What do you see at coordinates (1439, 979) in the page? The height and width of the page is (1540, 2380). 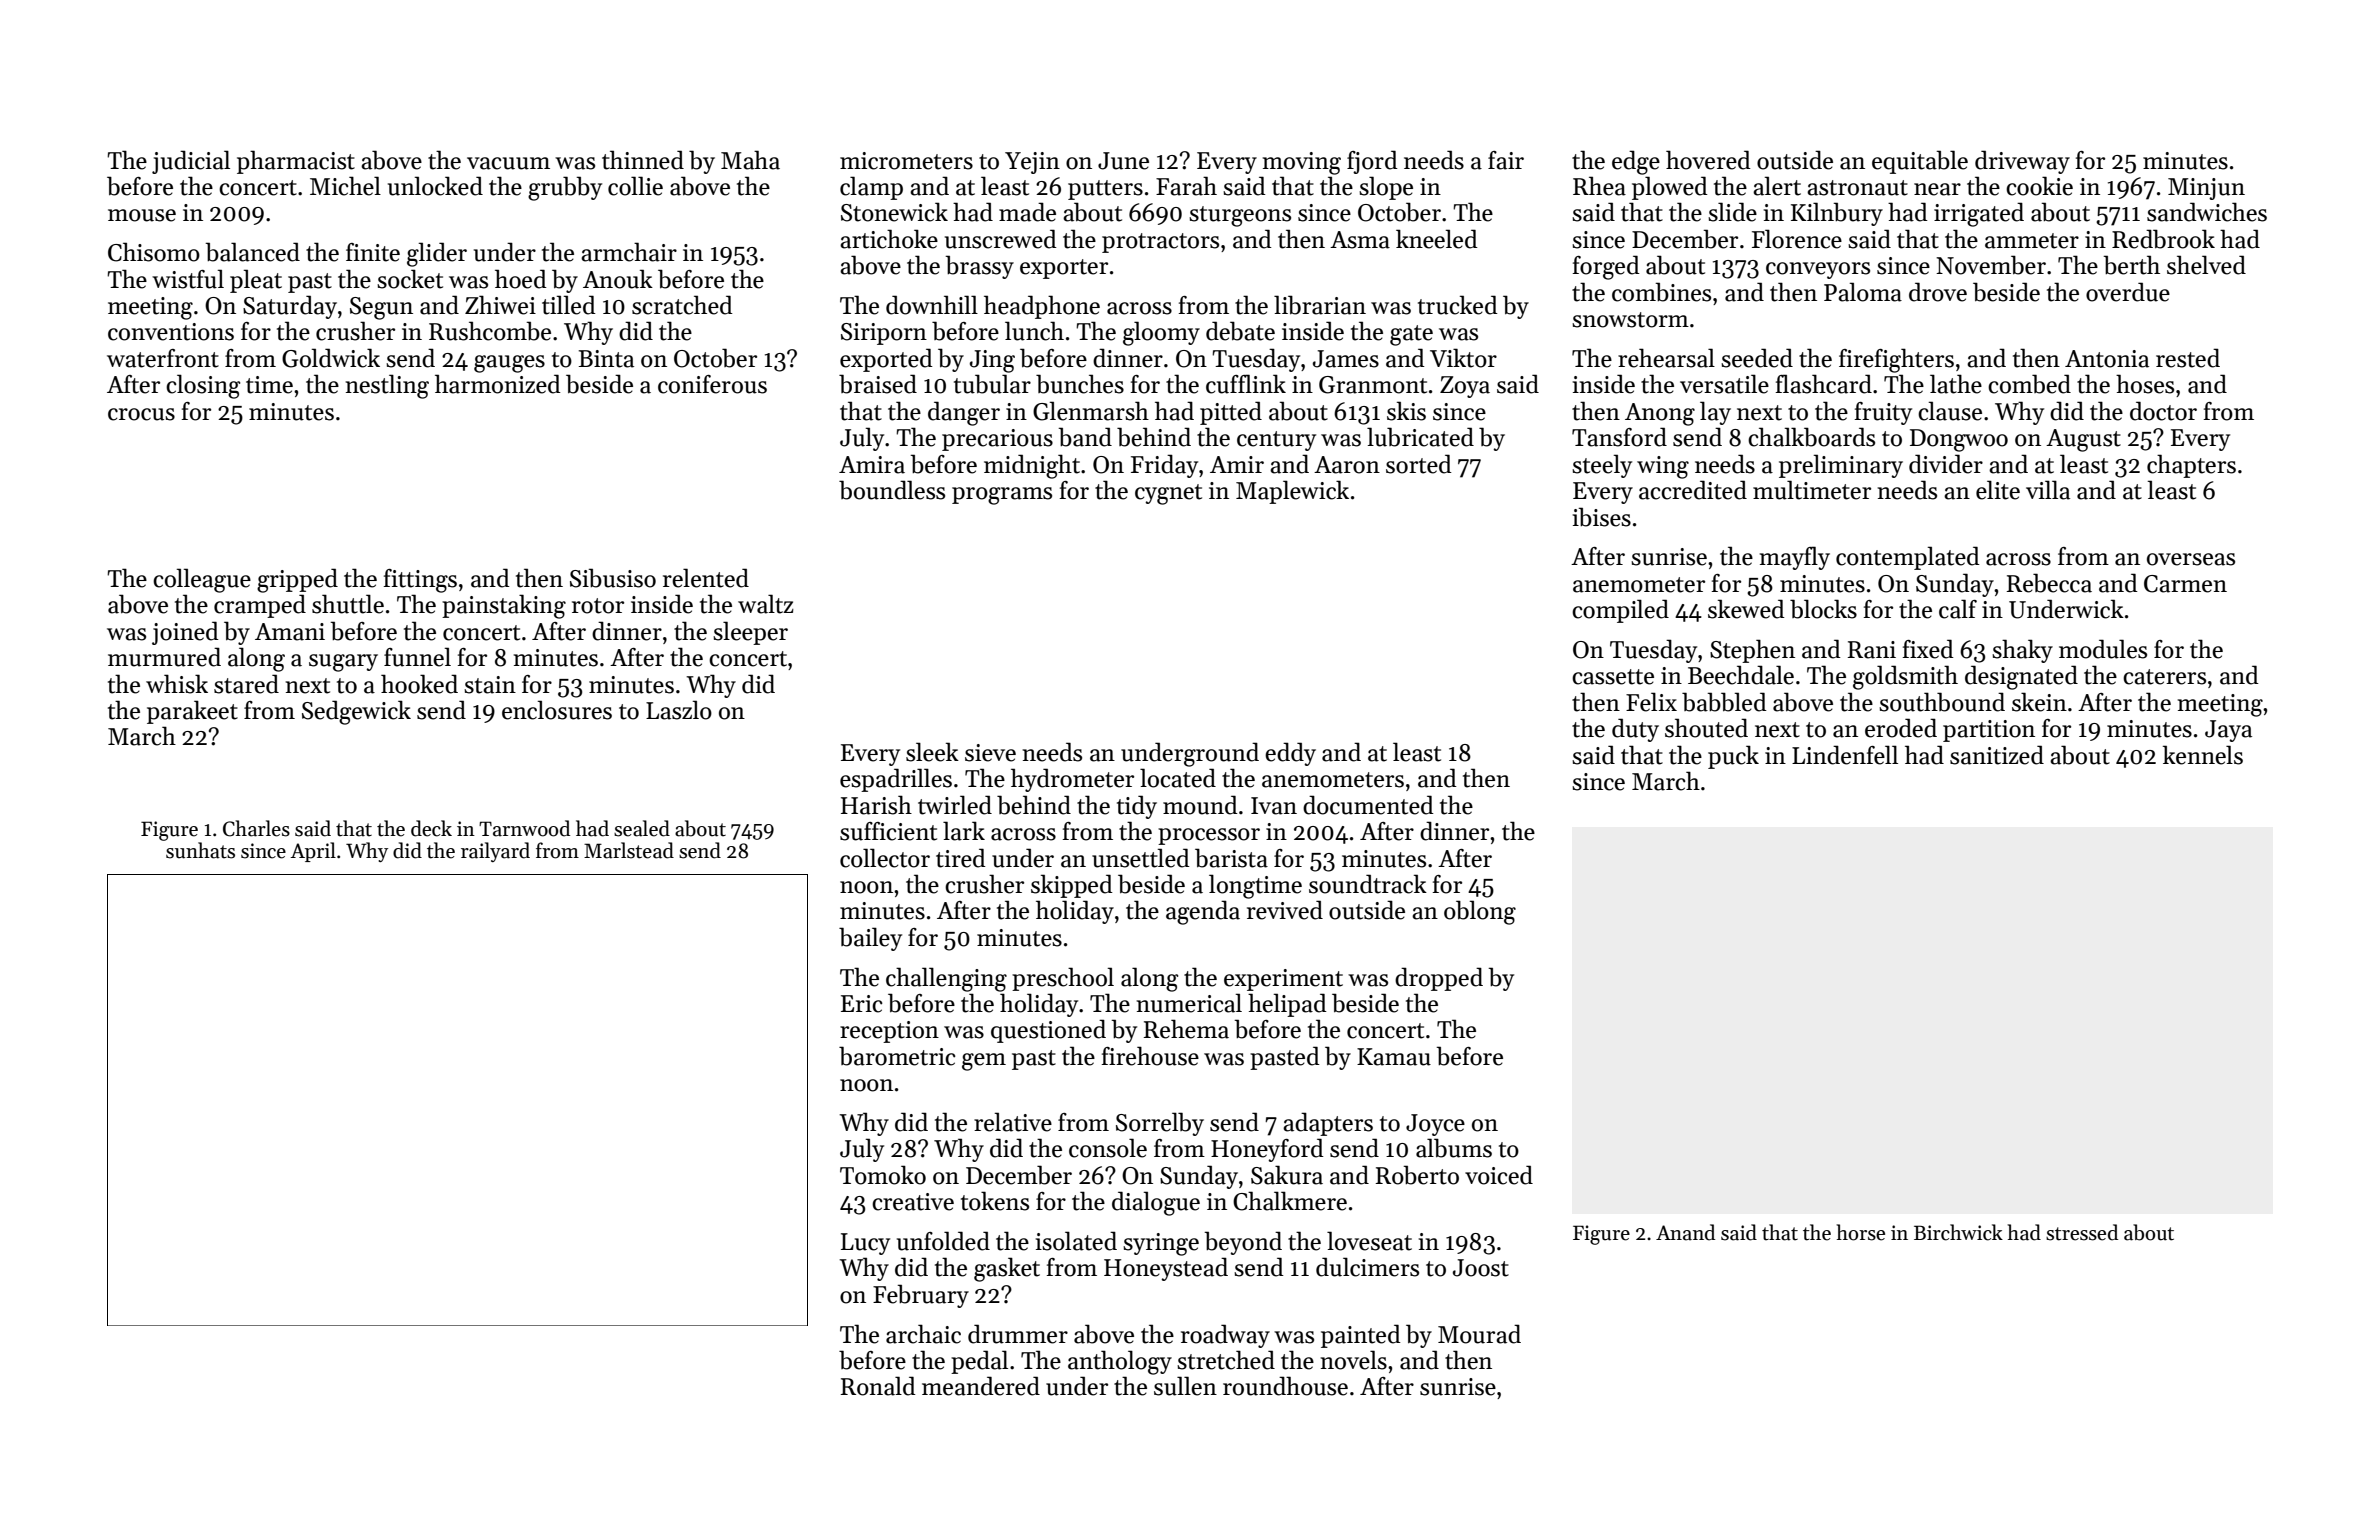 I see `dropped` at bounding box center [1439, 979].
